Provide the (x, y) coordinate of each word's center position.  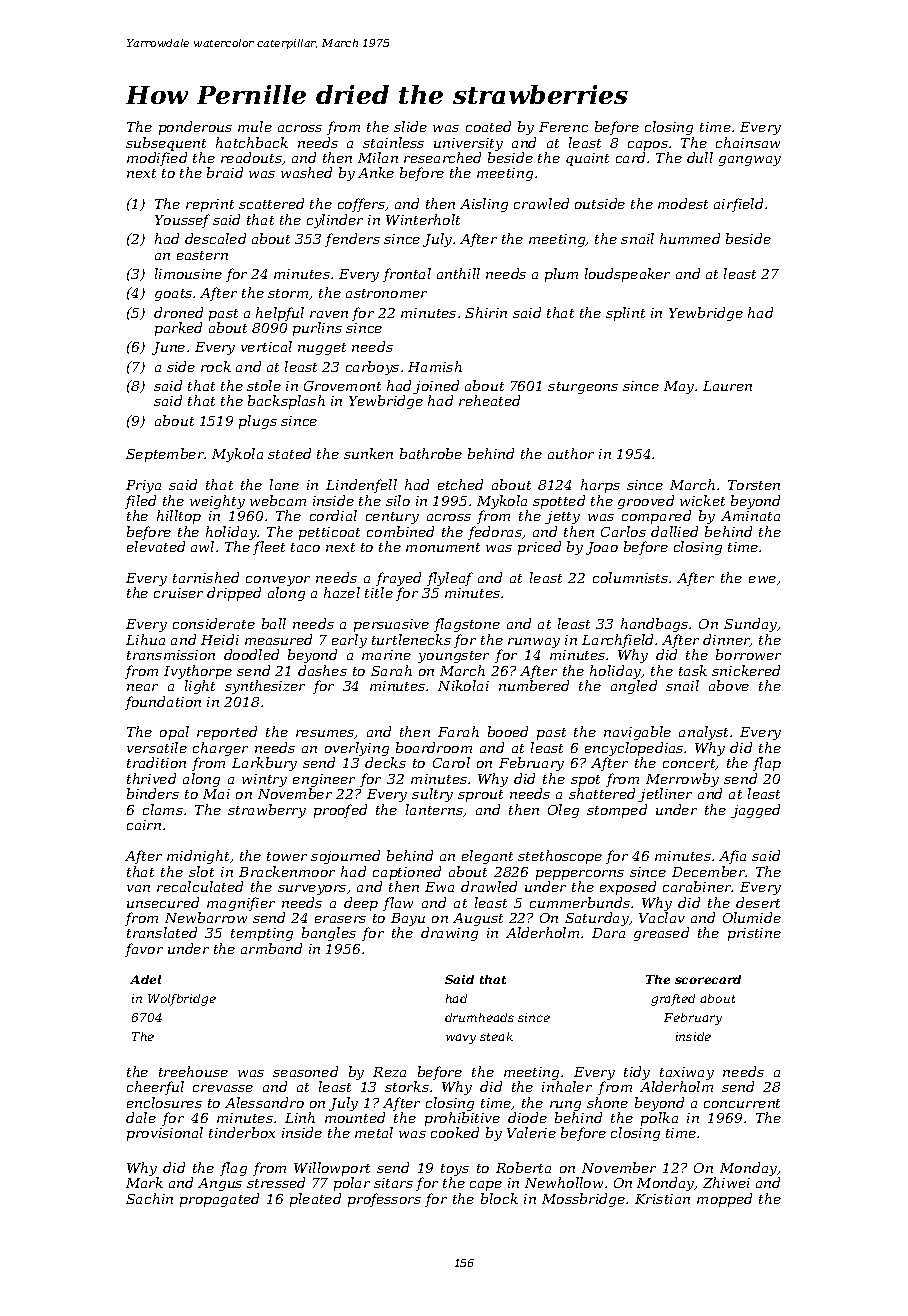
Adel (145, 979)
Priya (143, 486)
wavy (461, 1039)
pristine (754, 934)
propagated (219, 1200)
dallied (674, 531)
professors (384, 1200)
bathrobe (431, 453)
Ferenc (563, 127)
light (200, 687)
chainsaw (748, 142)
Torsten (754, 485)
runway (534, 643)
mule (255, 126)
